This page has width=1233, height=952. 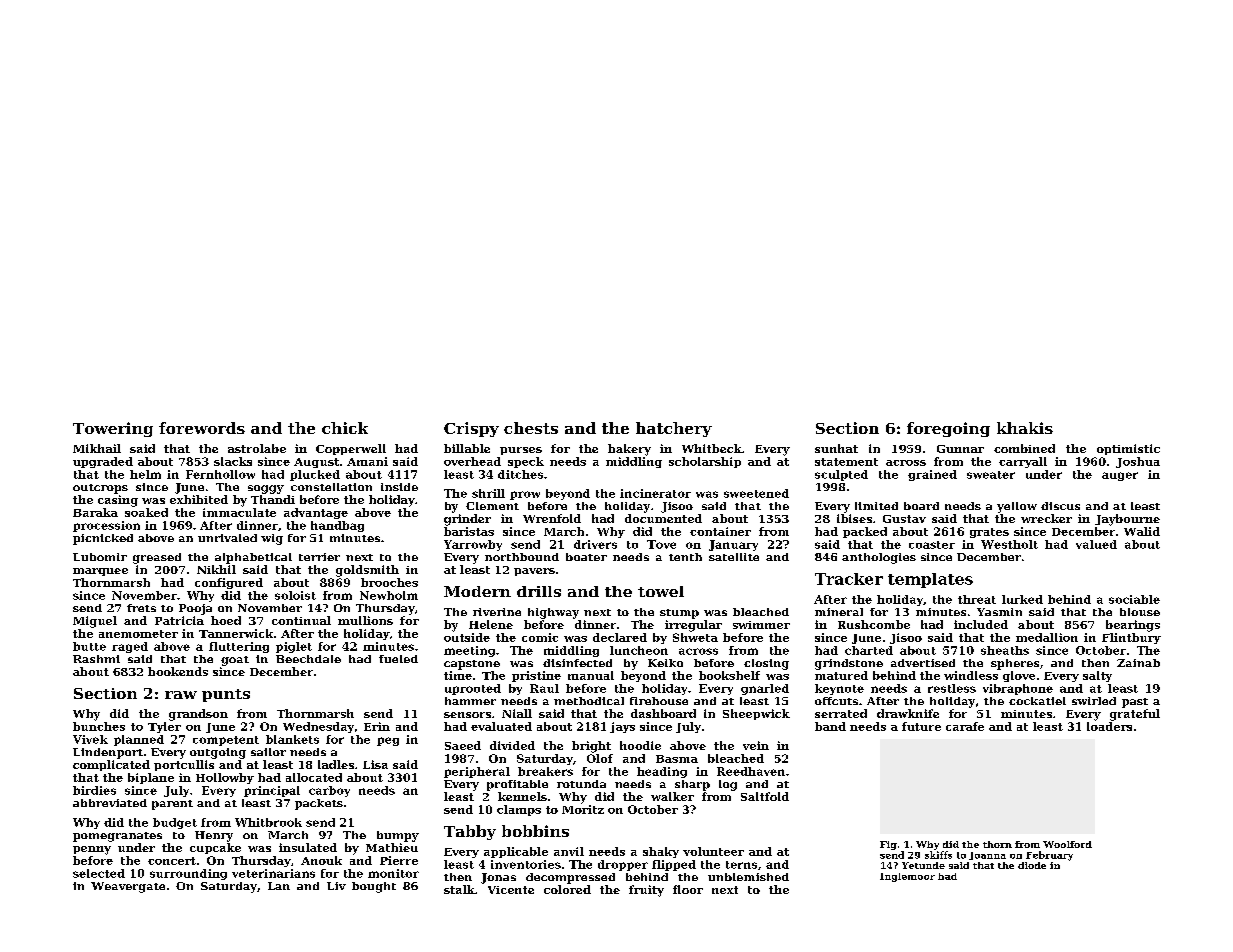 What do you see at coordinates (178, 671) in the page?
I see `bookends` at bounding box center [178, 671].
